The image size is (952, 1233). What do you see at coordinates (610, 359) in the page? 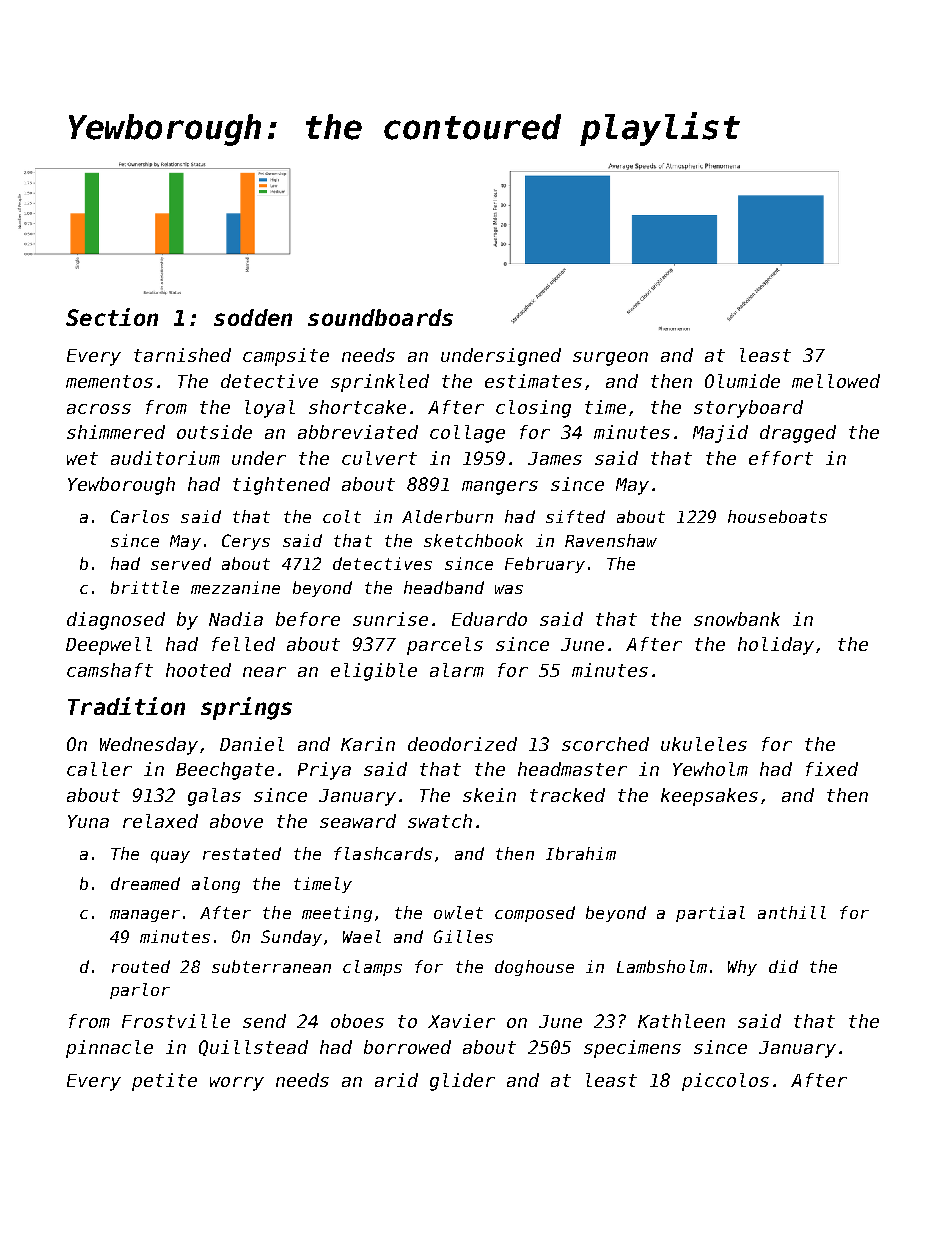
I see `surgeon` at bounding box center [610, 359].
